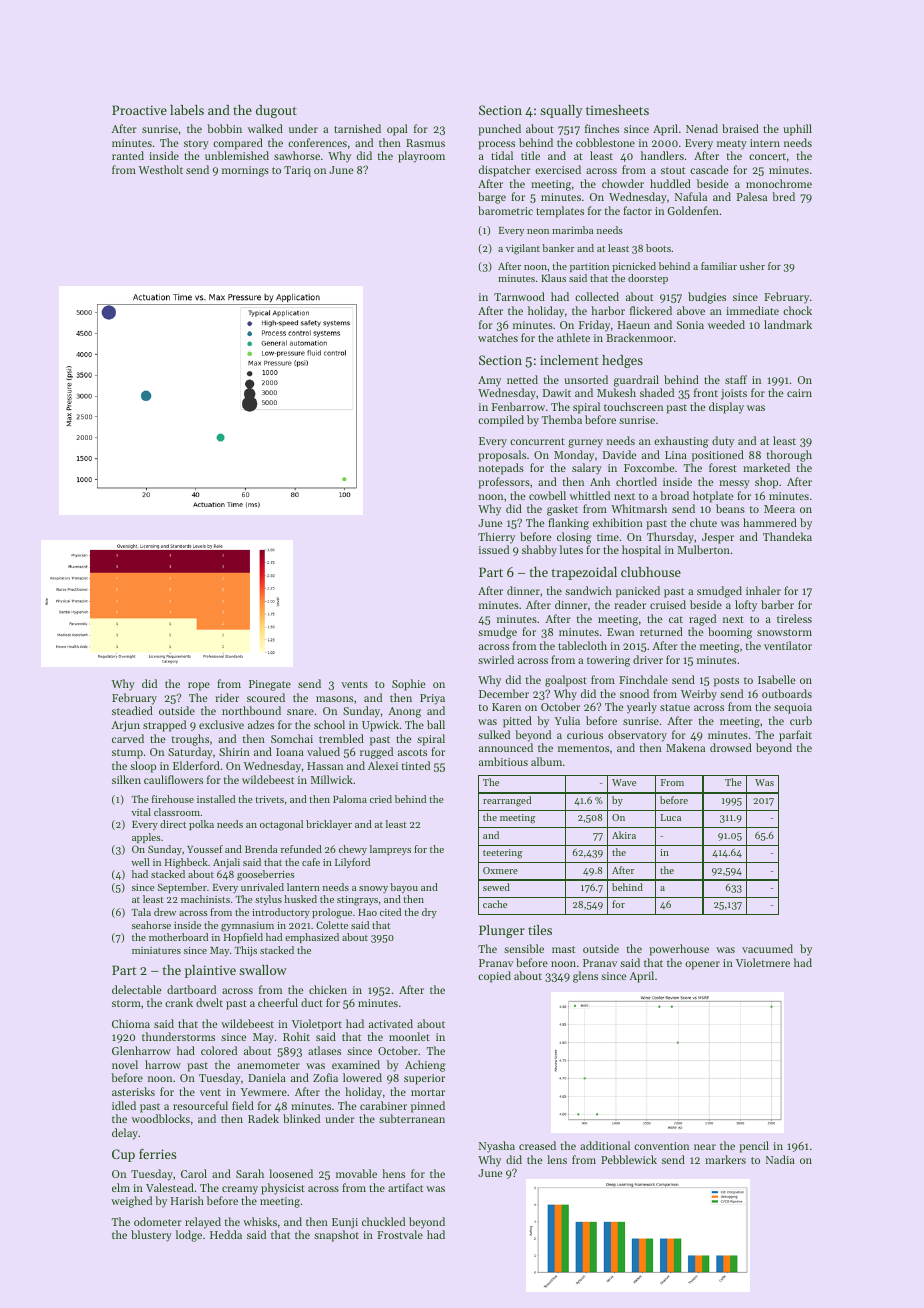 This screenshot has width=924, height=1308. I want to click on sandwich, so click(588, 590).
